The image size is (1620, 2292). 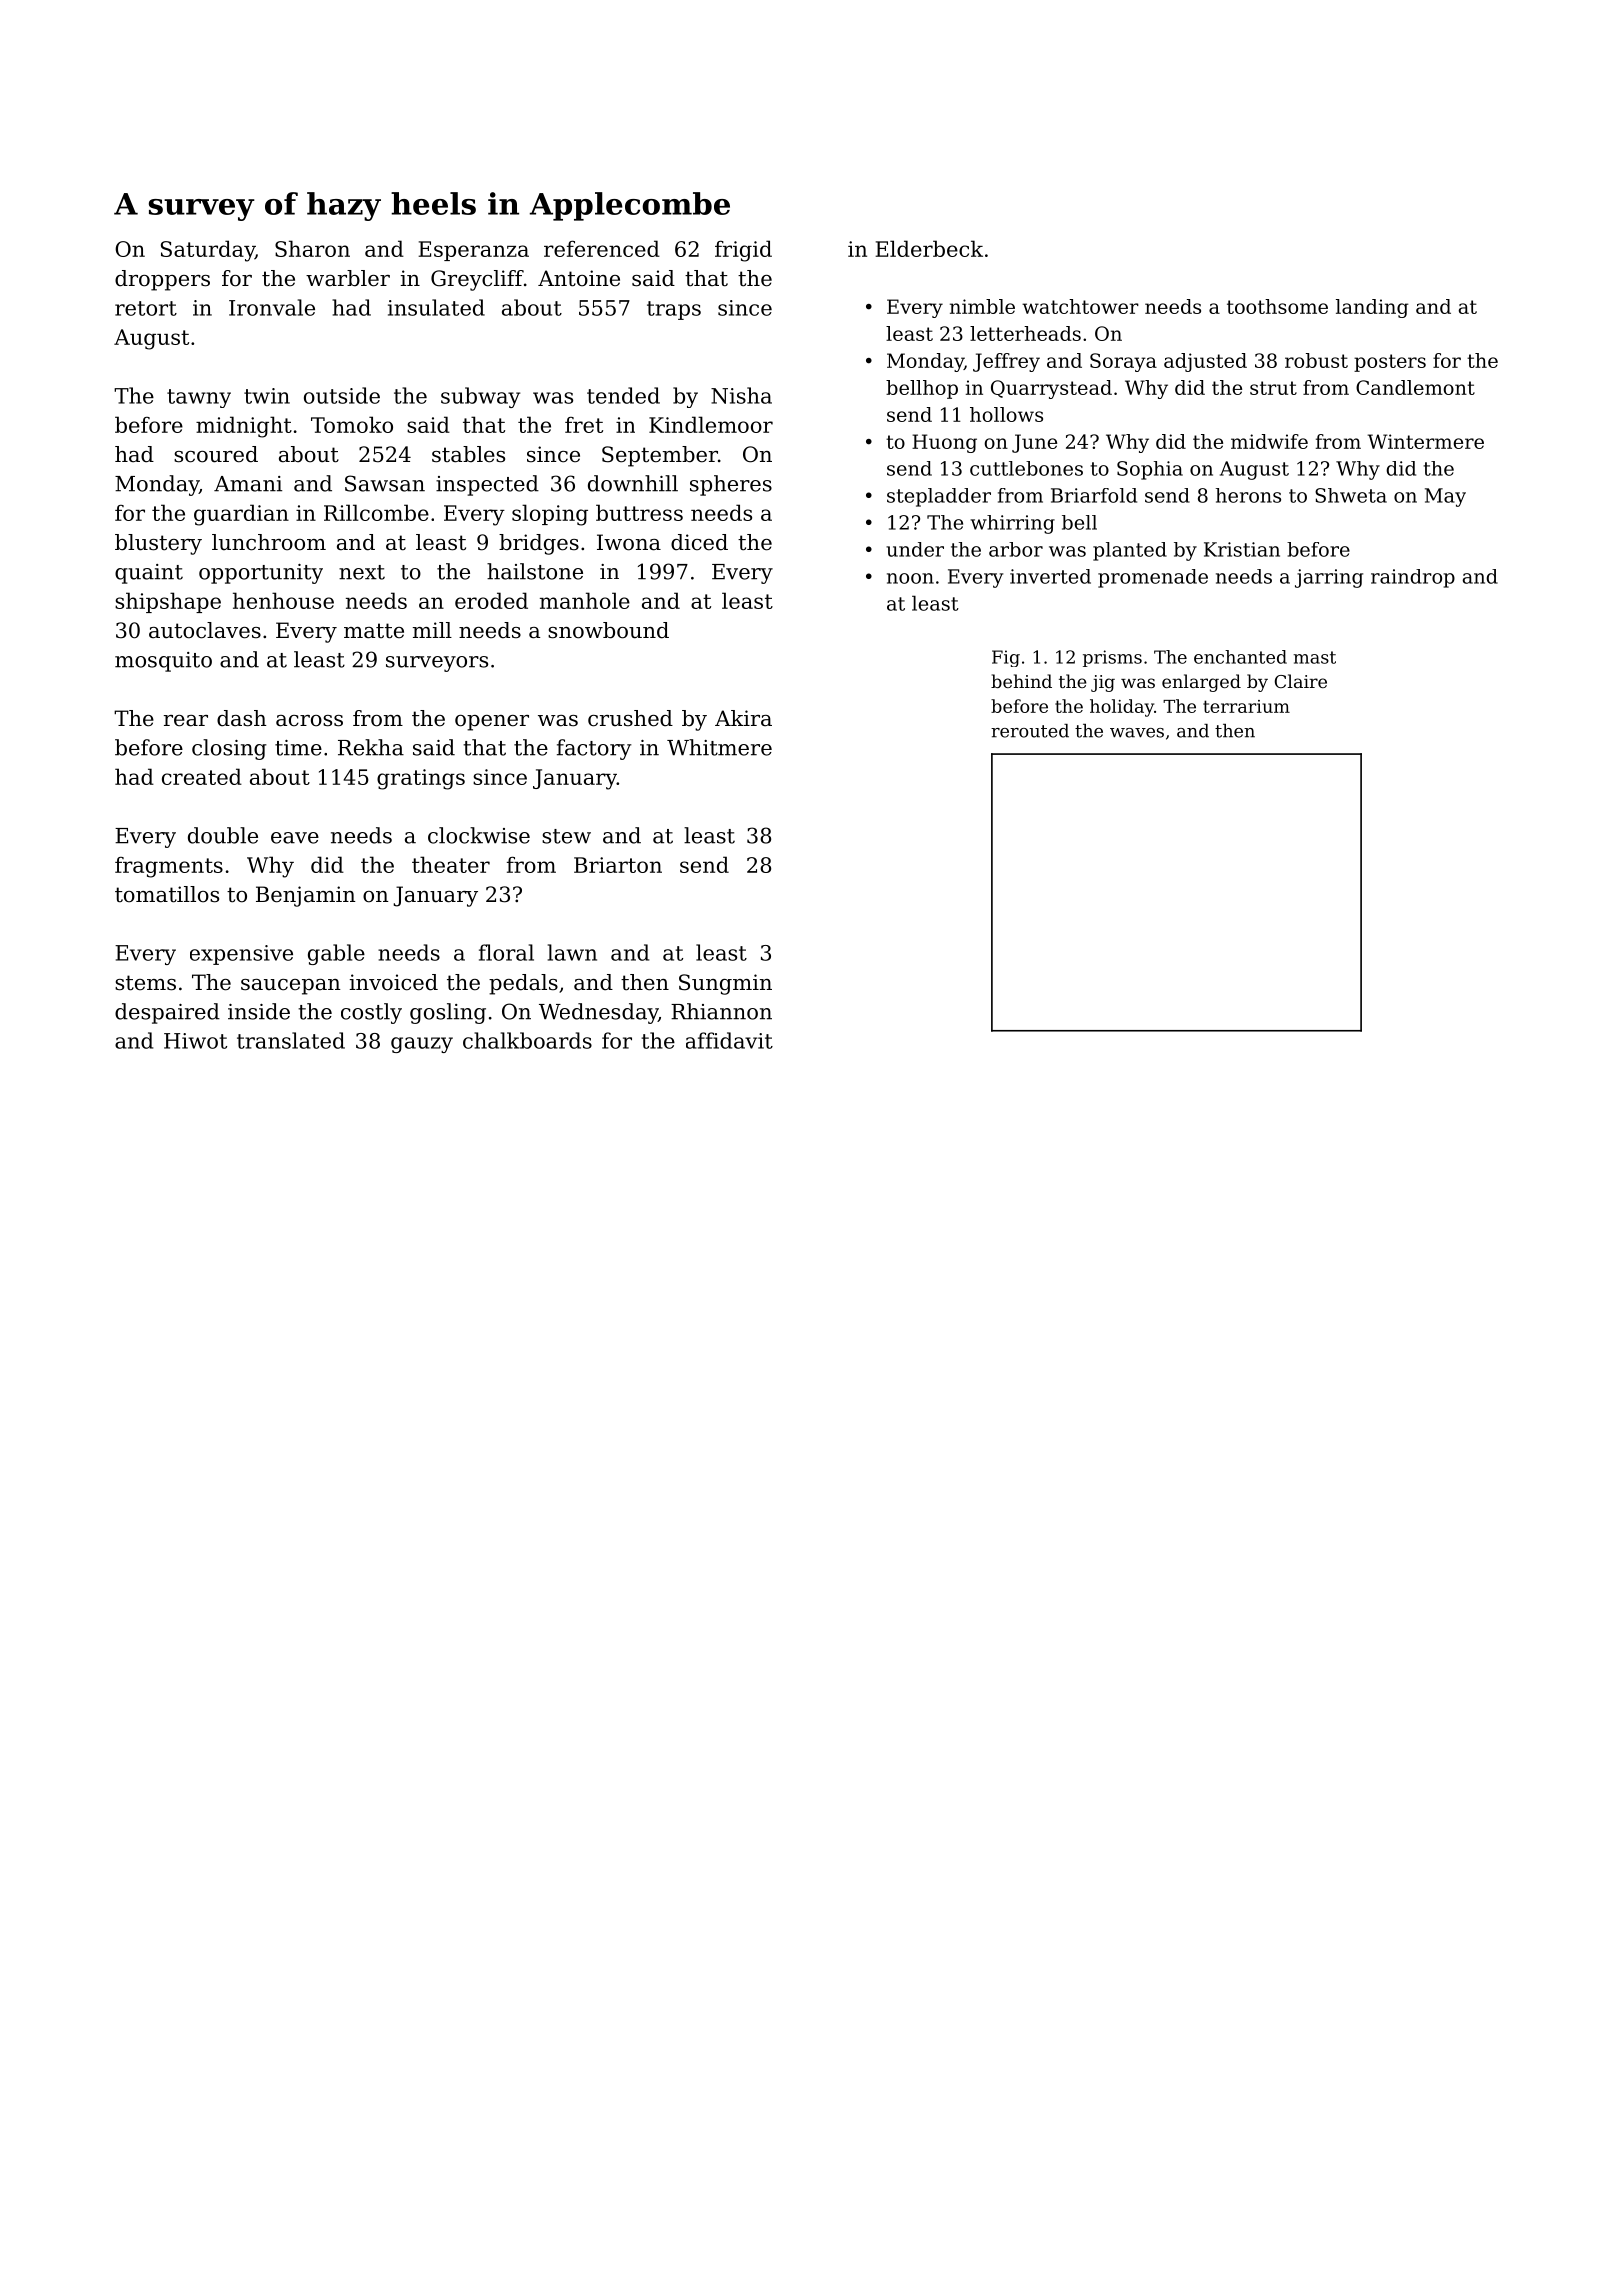 I want to click on gauzy, so click(x=422, y=1045).
